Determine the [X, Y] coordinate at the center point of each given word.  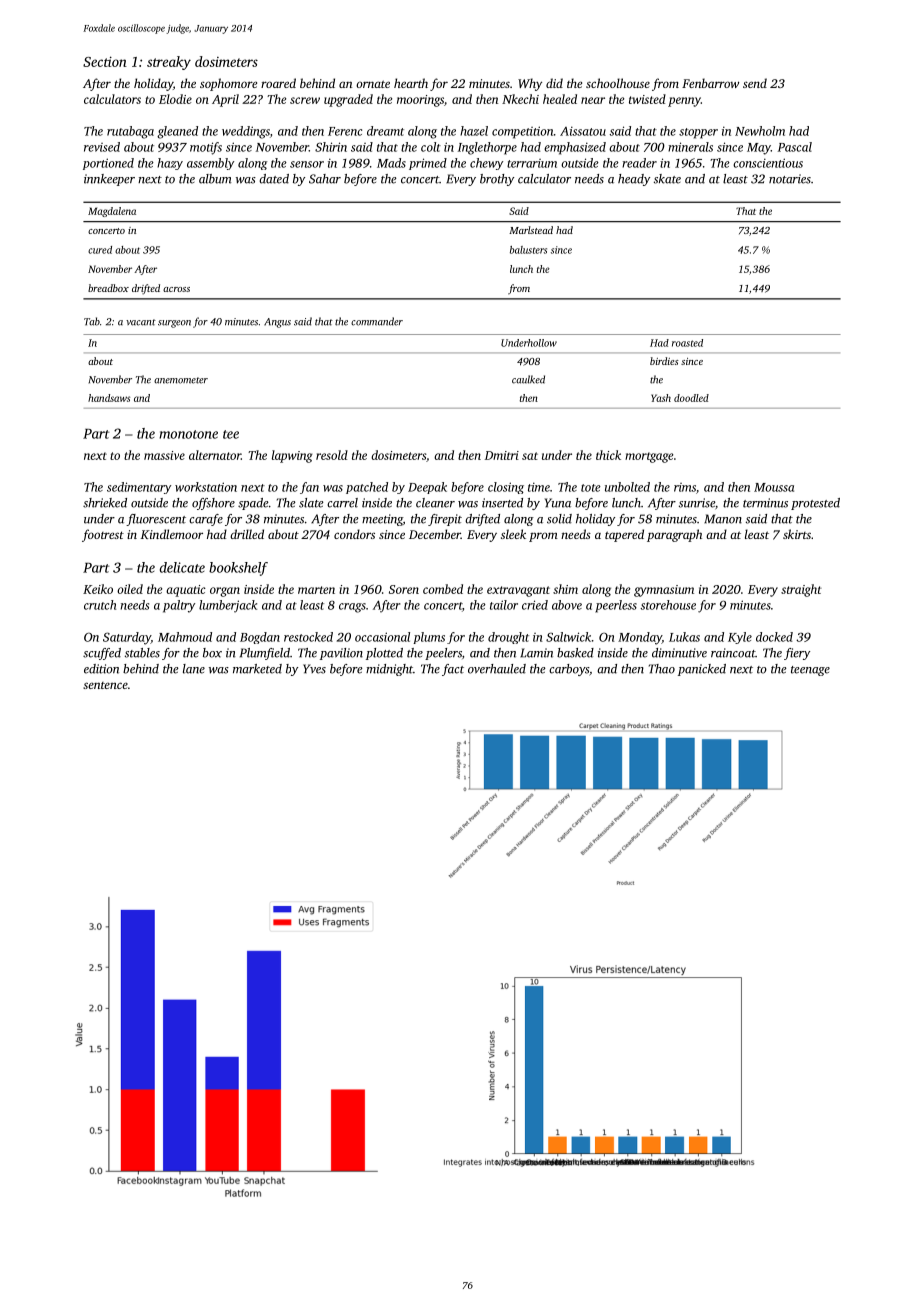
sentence [105, 685]
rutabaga [130, 132]
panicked [702, 670]
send [755, 83]
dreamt [385, 131]
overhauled [497, 669]
